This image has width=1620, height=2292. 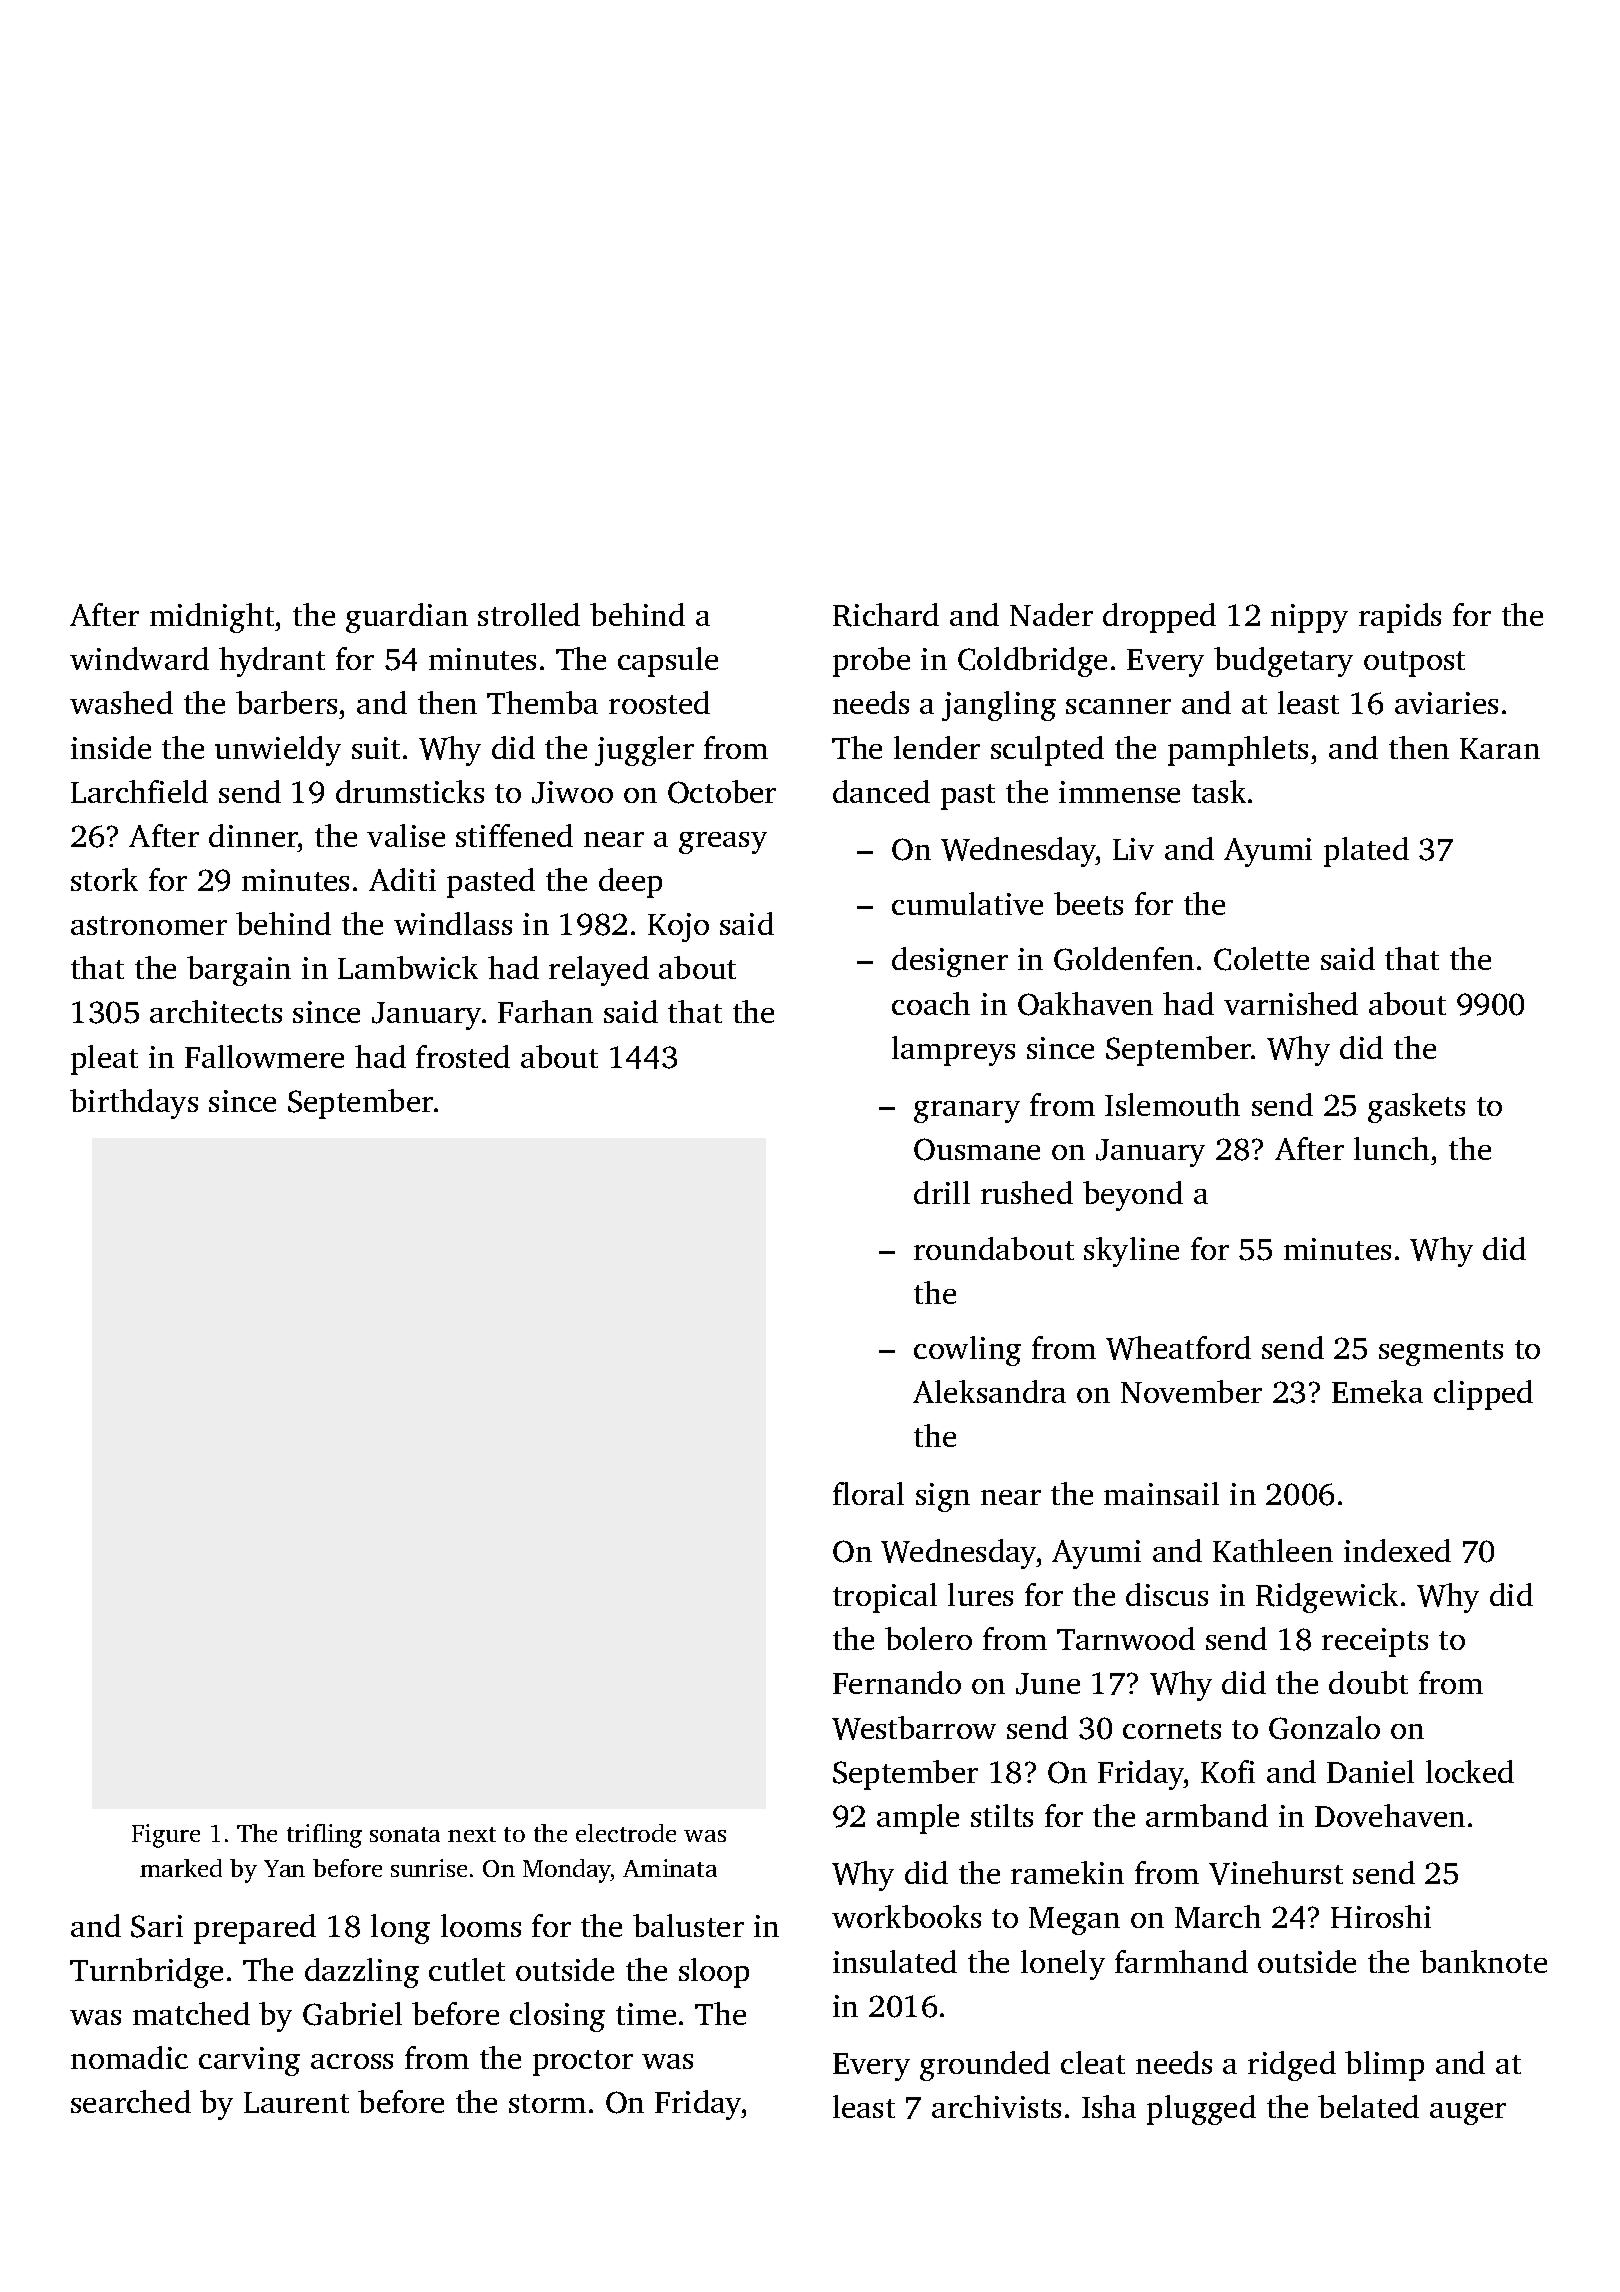 I want to click on rapids, so click(x=1400, y=618).
